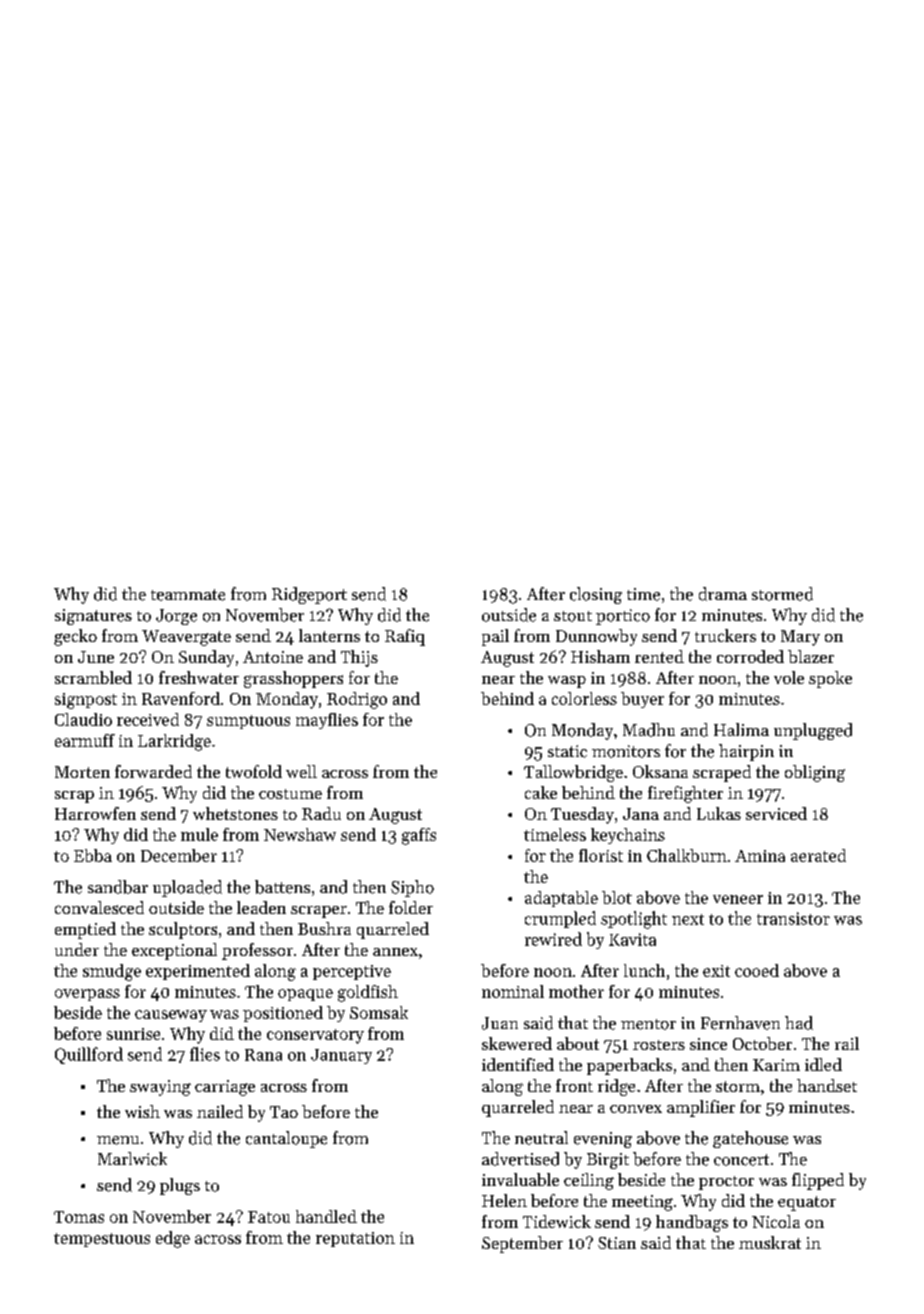 This document has width=924, height=1314. Describe the element at coordinates (235, 813) in the document. I see `whetstones` at that location.
